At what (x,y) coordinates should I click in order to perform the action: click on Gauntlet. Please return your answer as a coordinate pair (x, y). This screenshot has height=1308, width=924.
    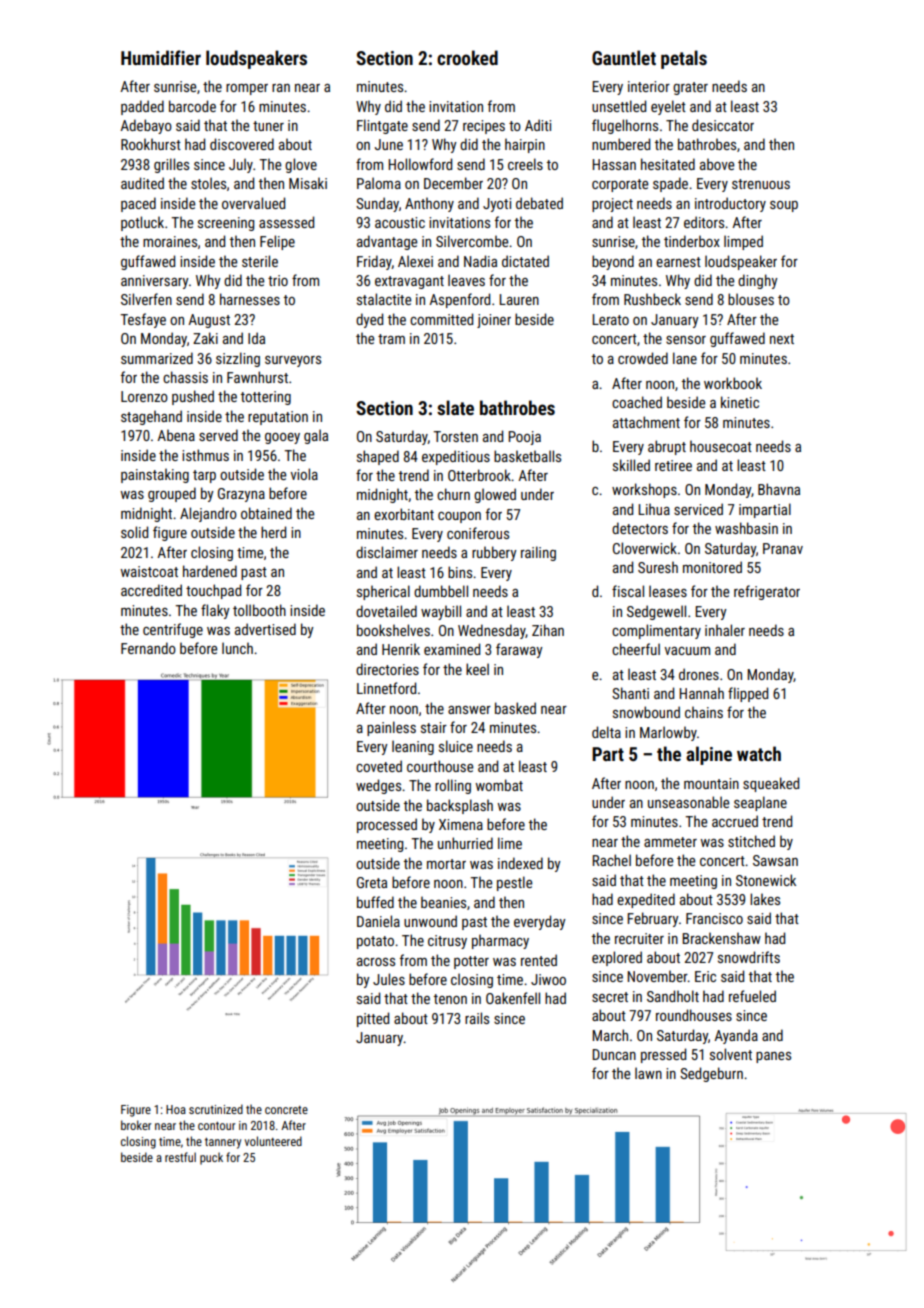
    Looking at the image, I should click on (624, 57).
